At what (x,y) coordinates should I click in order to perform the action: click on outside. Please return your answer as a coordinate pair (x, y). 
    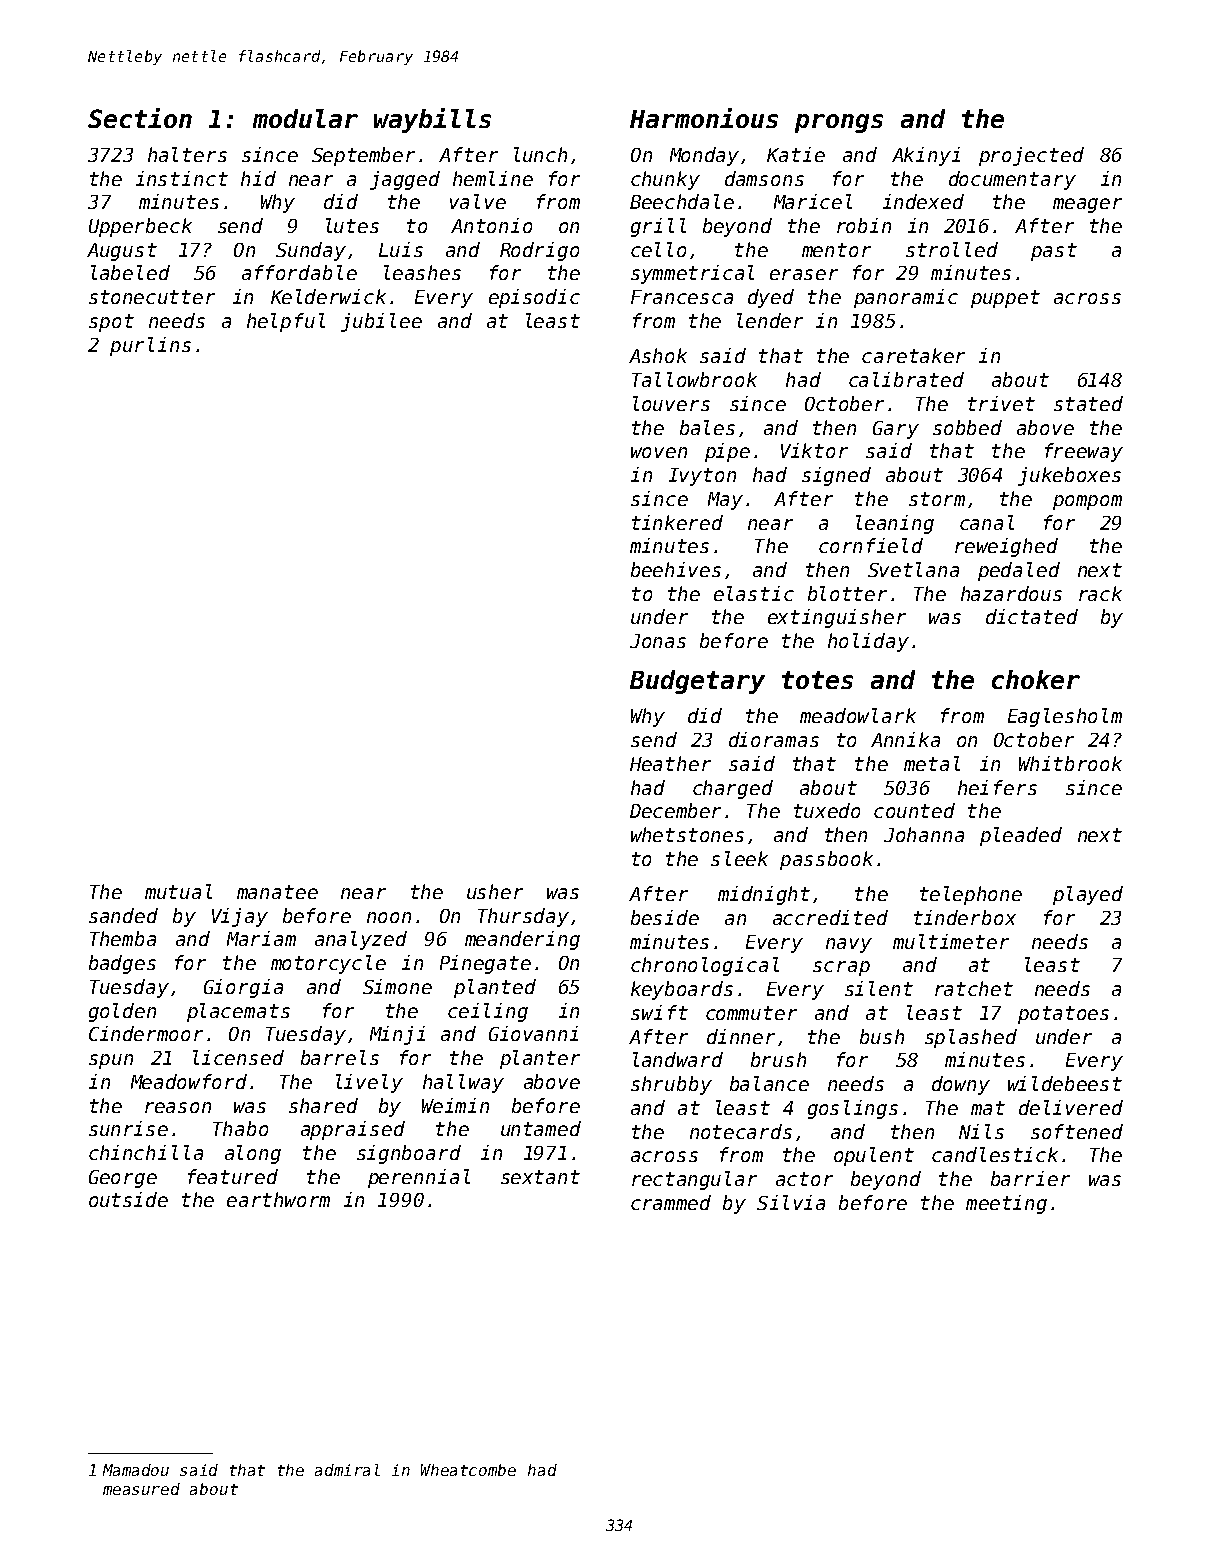
    Looking at the image, I should click on (128, 1199).
